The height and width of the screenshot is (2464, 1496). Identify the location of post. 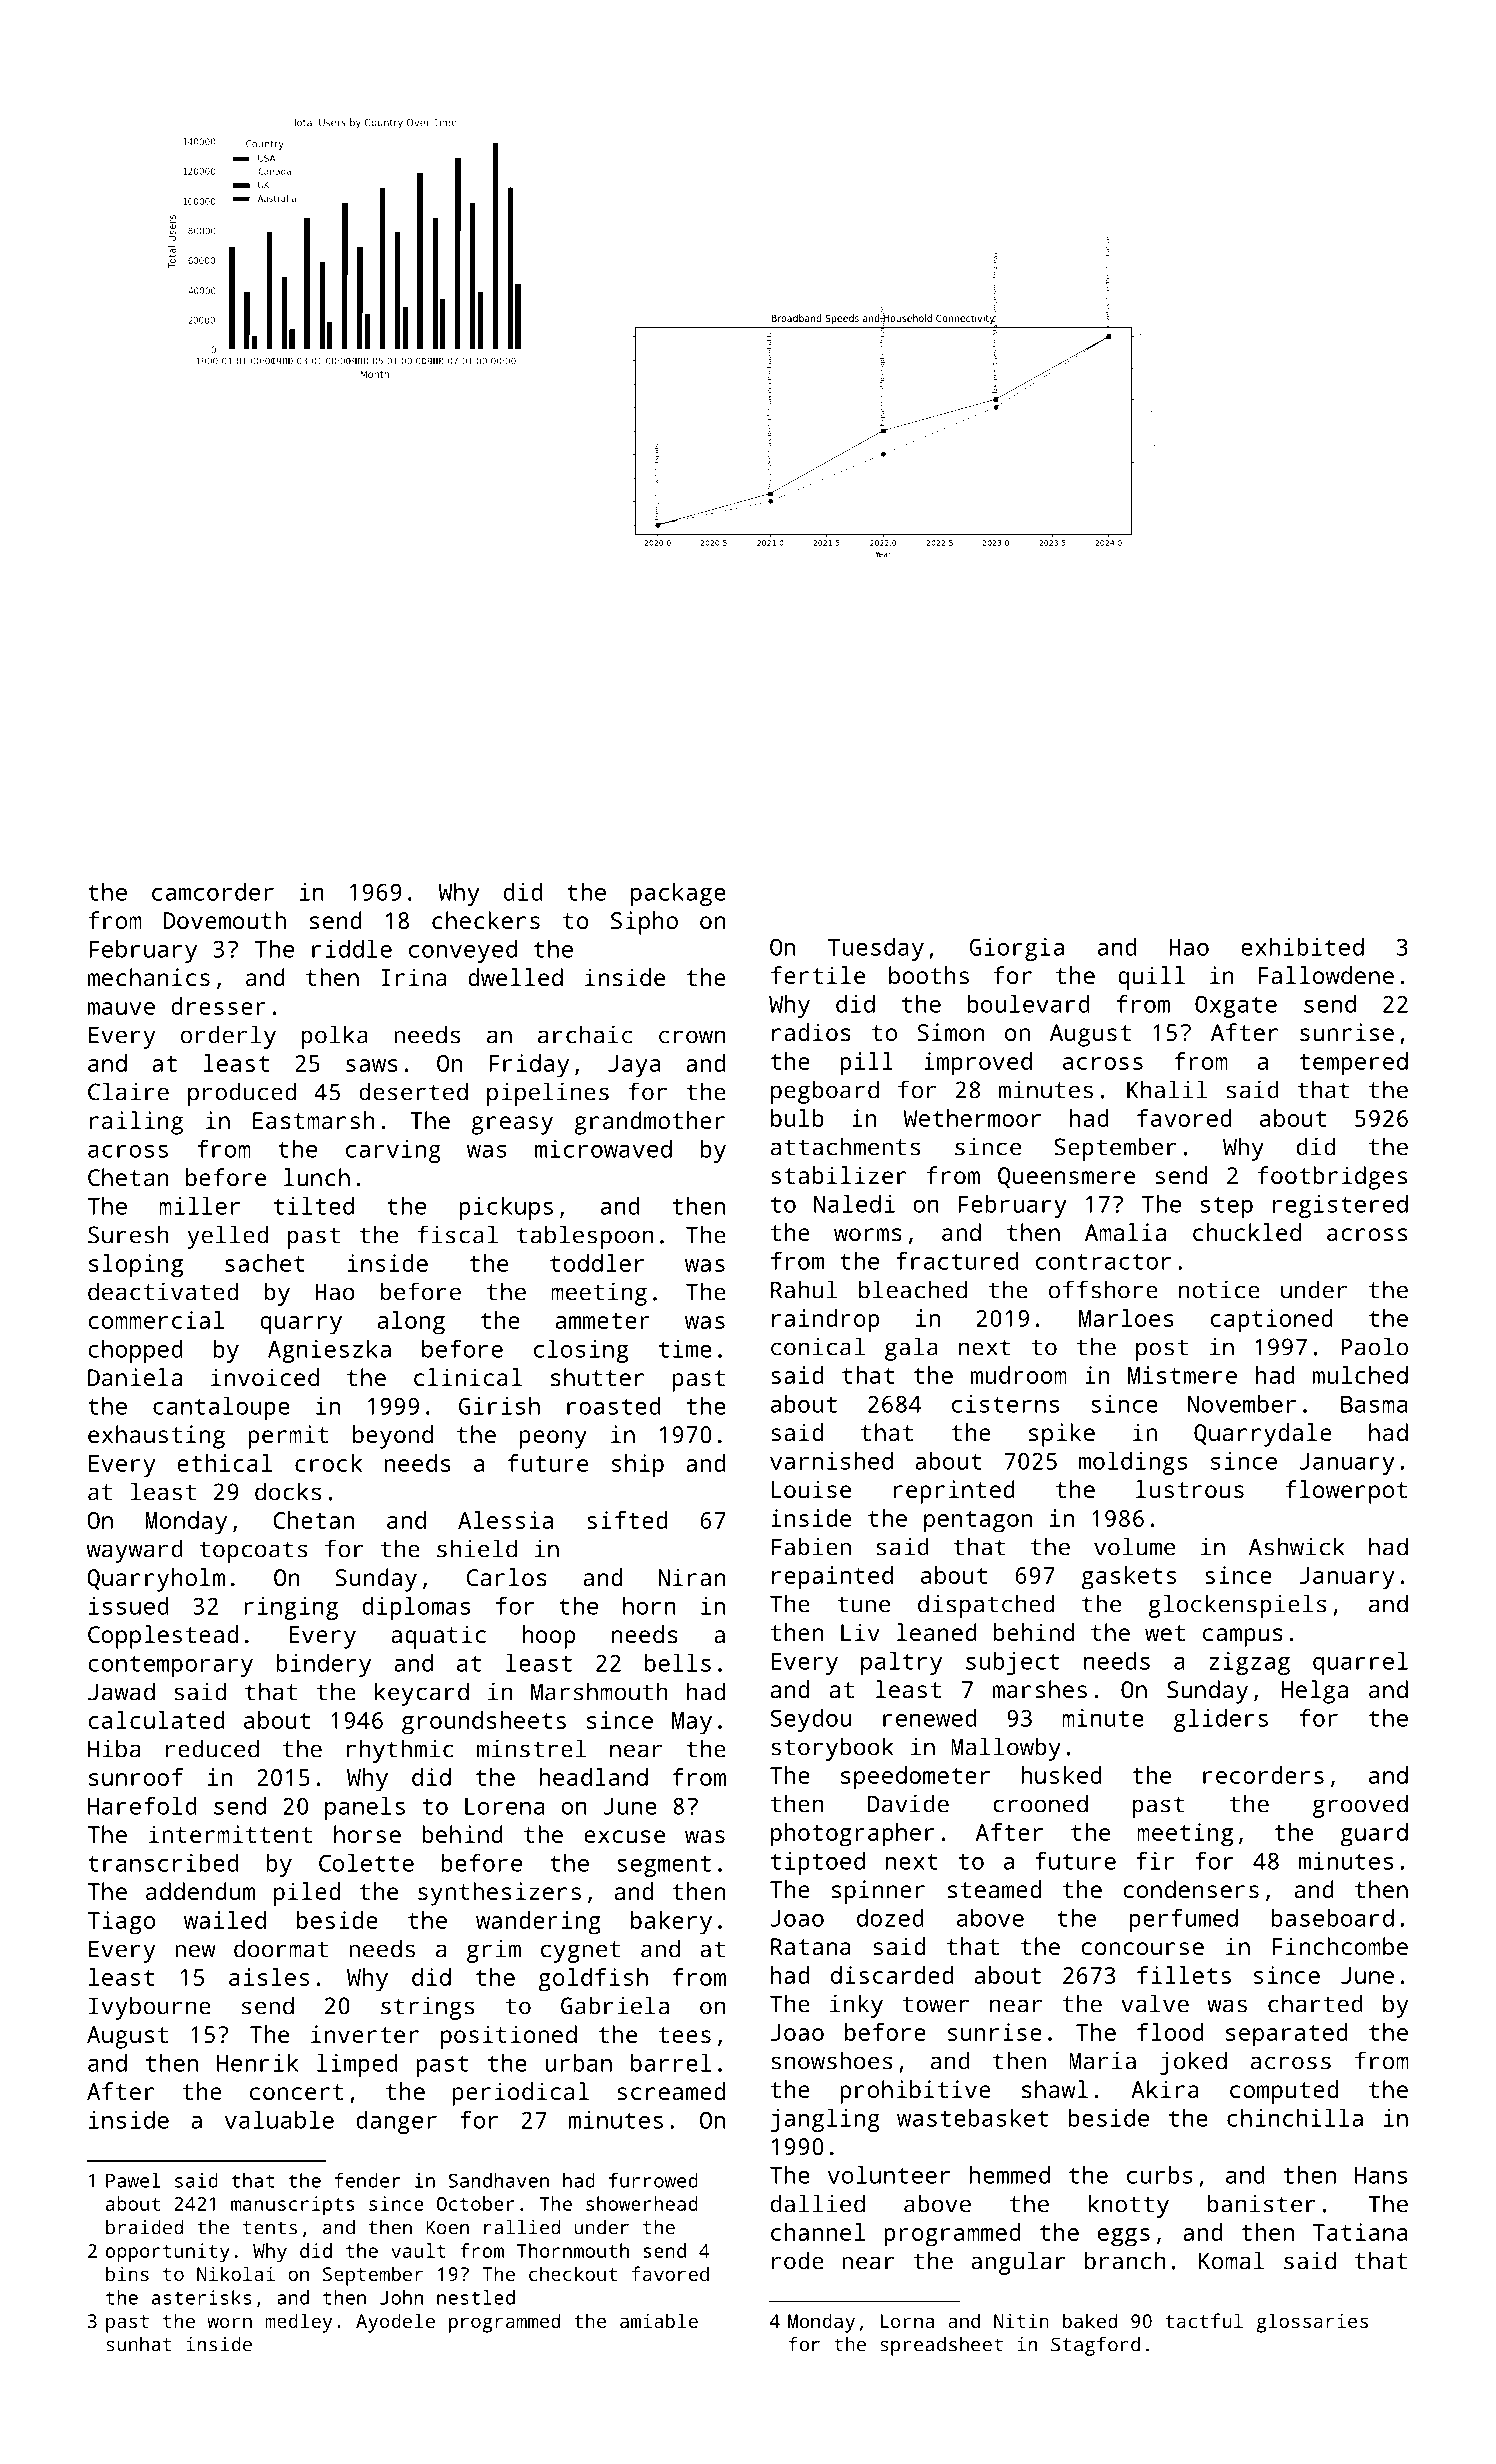
(1162, 1350).
